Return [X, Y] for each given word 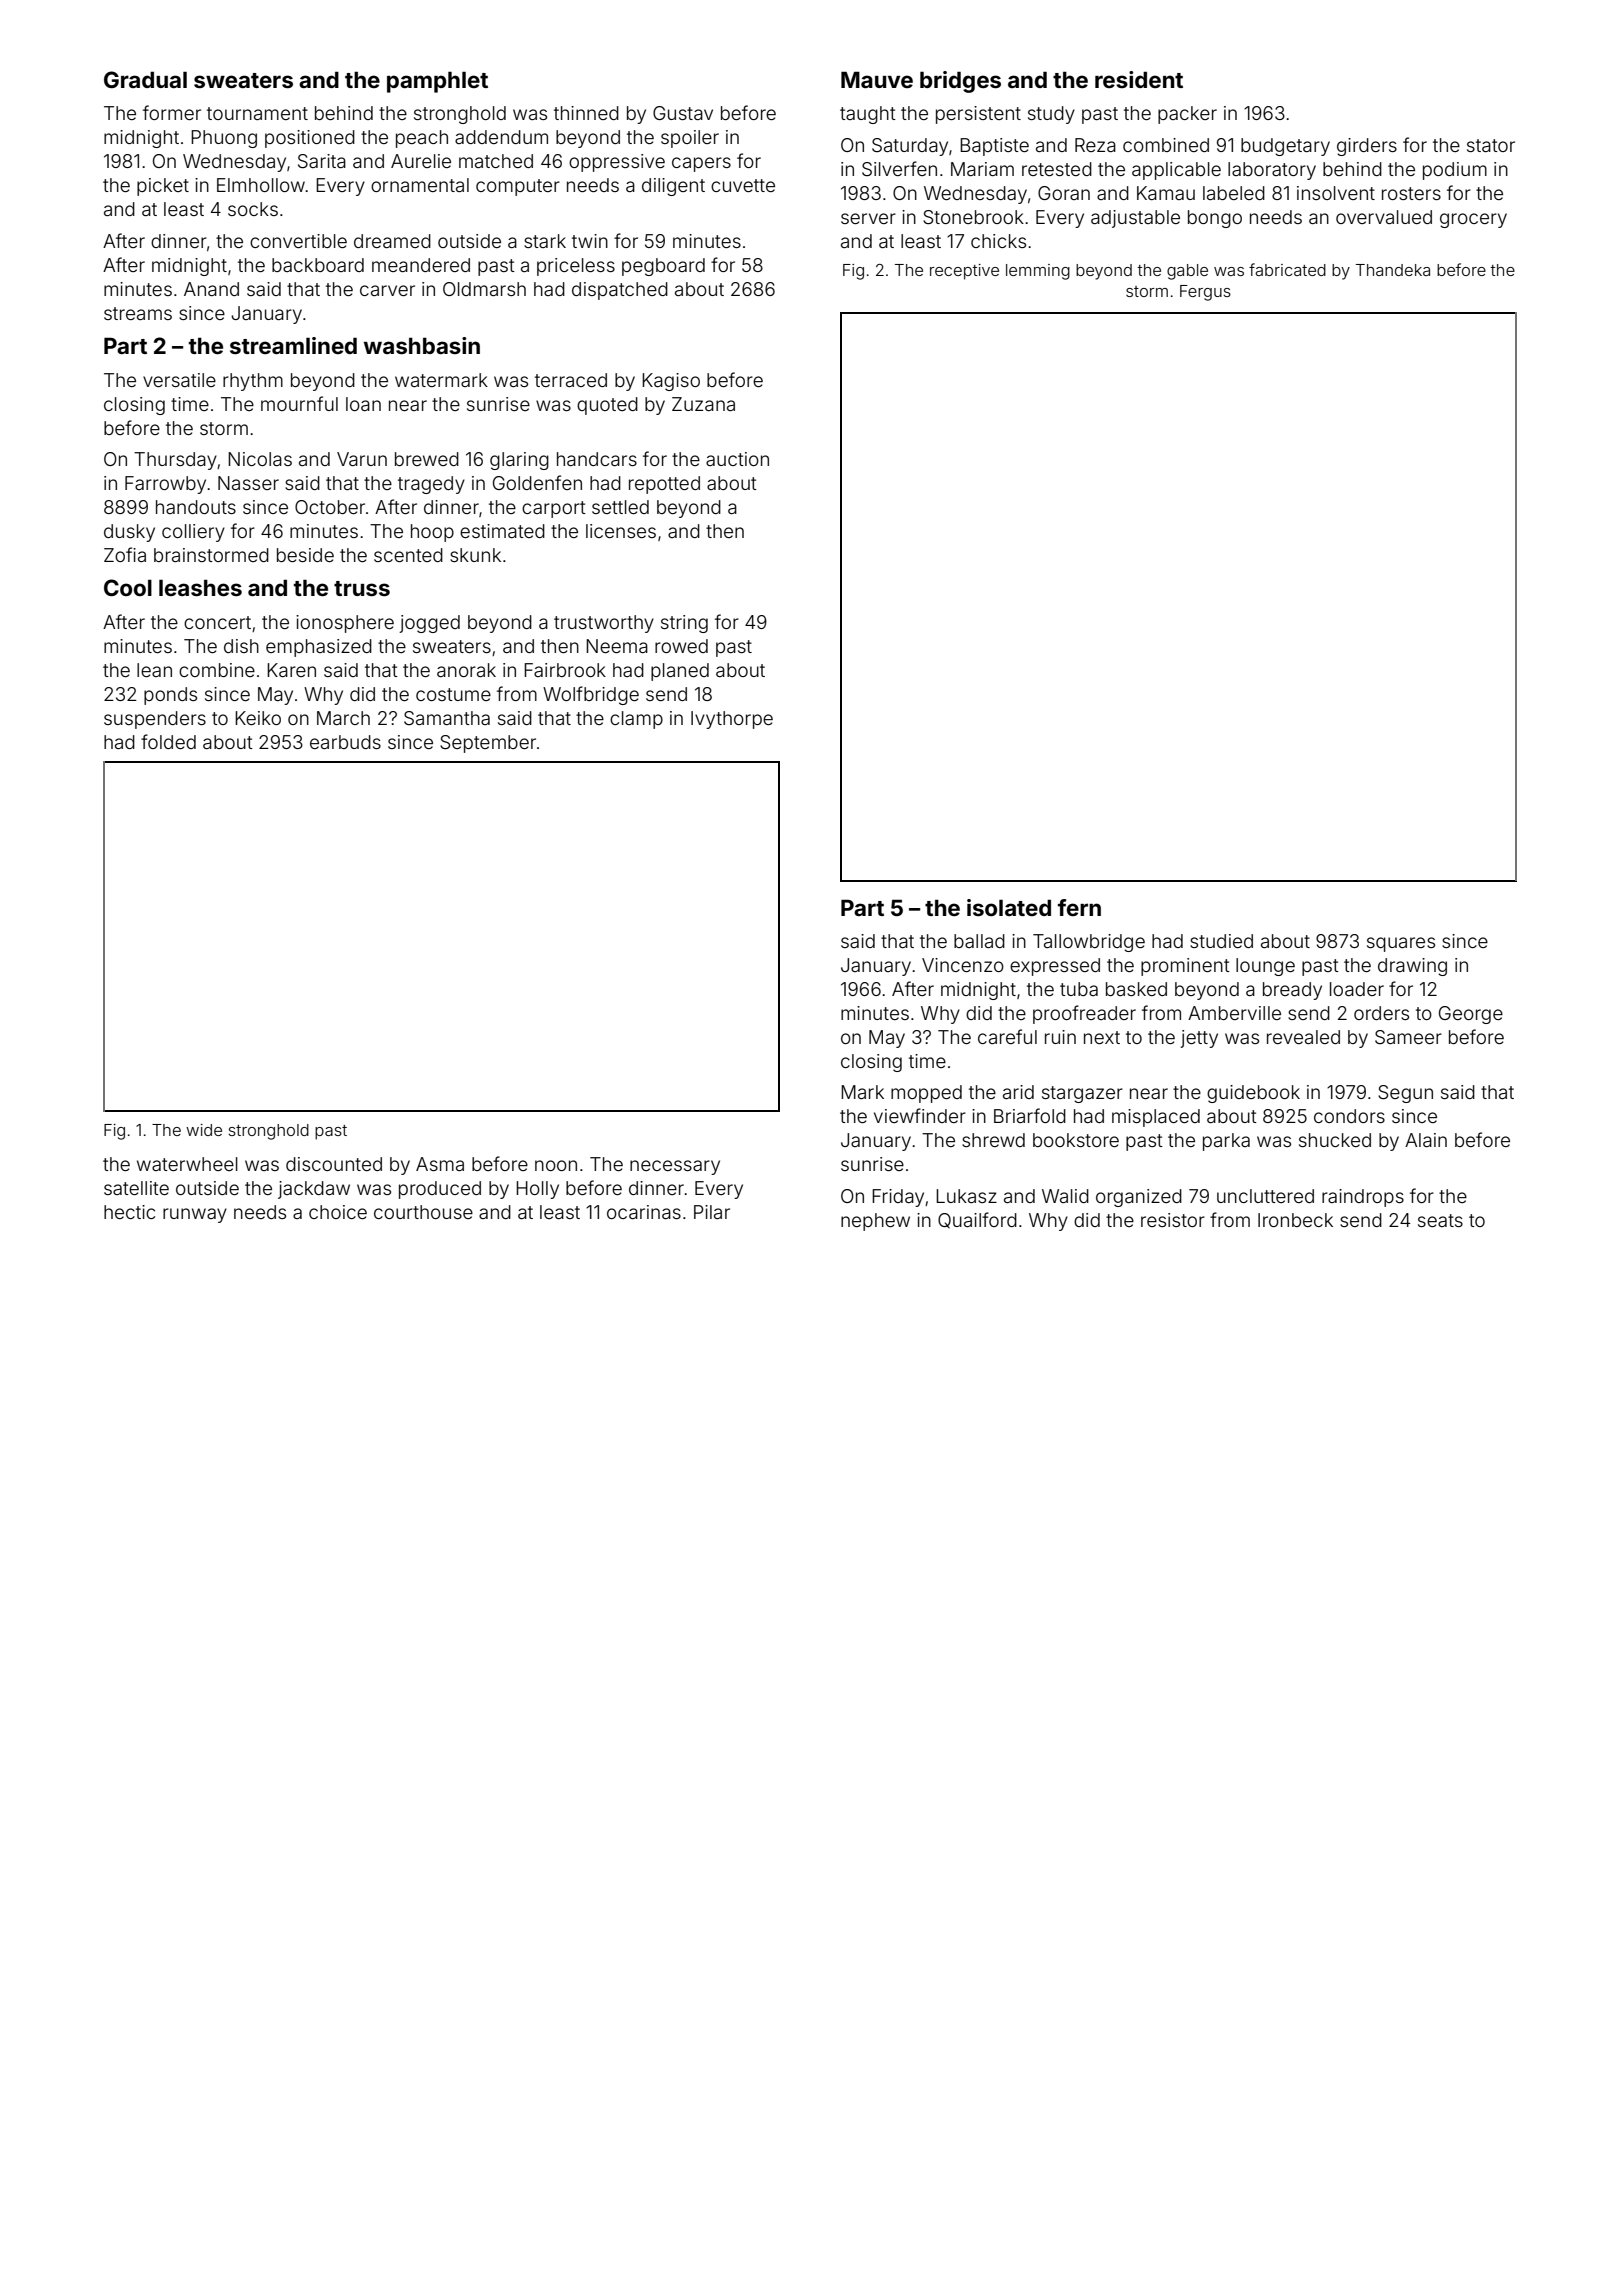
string [684, 624]
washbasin [422, 345]
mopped [926, 1094]
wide [204, 1130]
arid [1018, 1092]
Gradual [145, 79]
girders [1367, 147]
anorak [466, 670]
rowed [681, 646]
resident [1139, 79]
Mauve [877, 79]
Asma [440, 1164]
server [868, 218]
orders [1381, 1013]
